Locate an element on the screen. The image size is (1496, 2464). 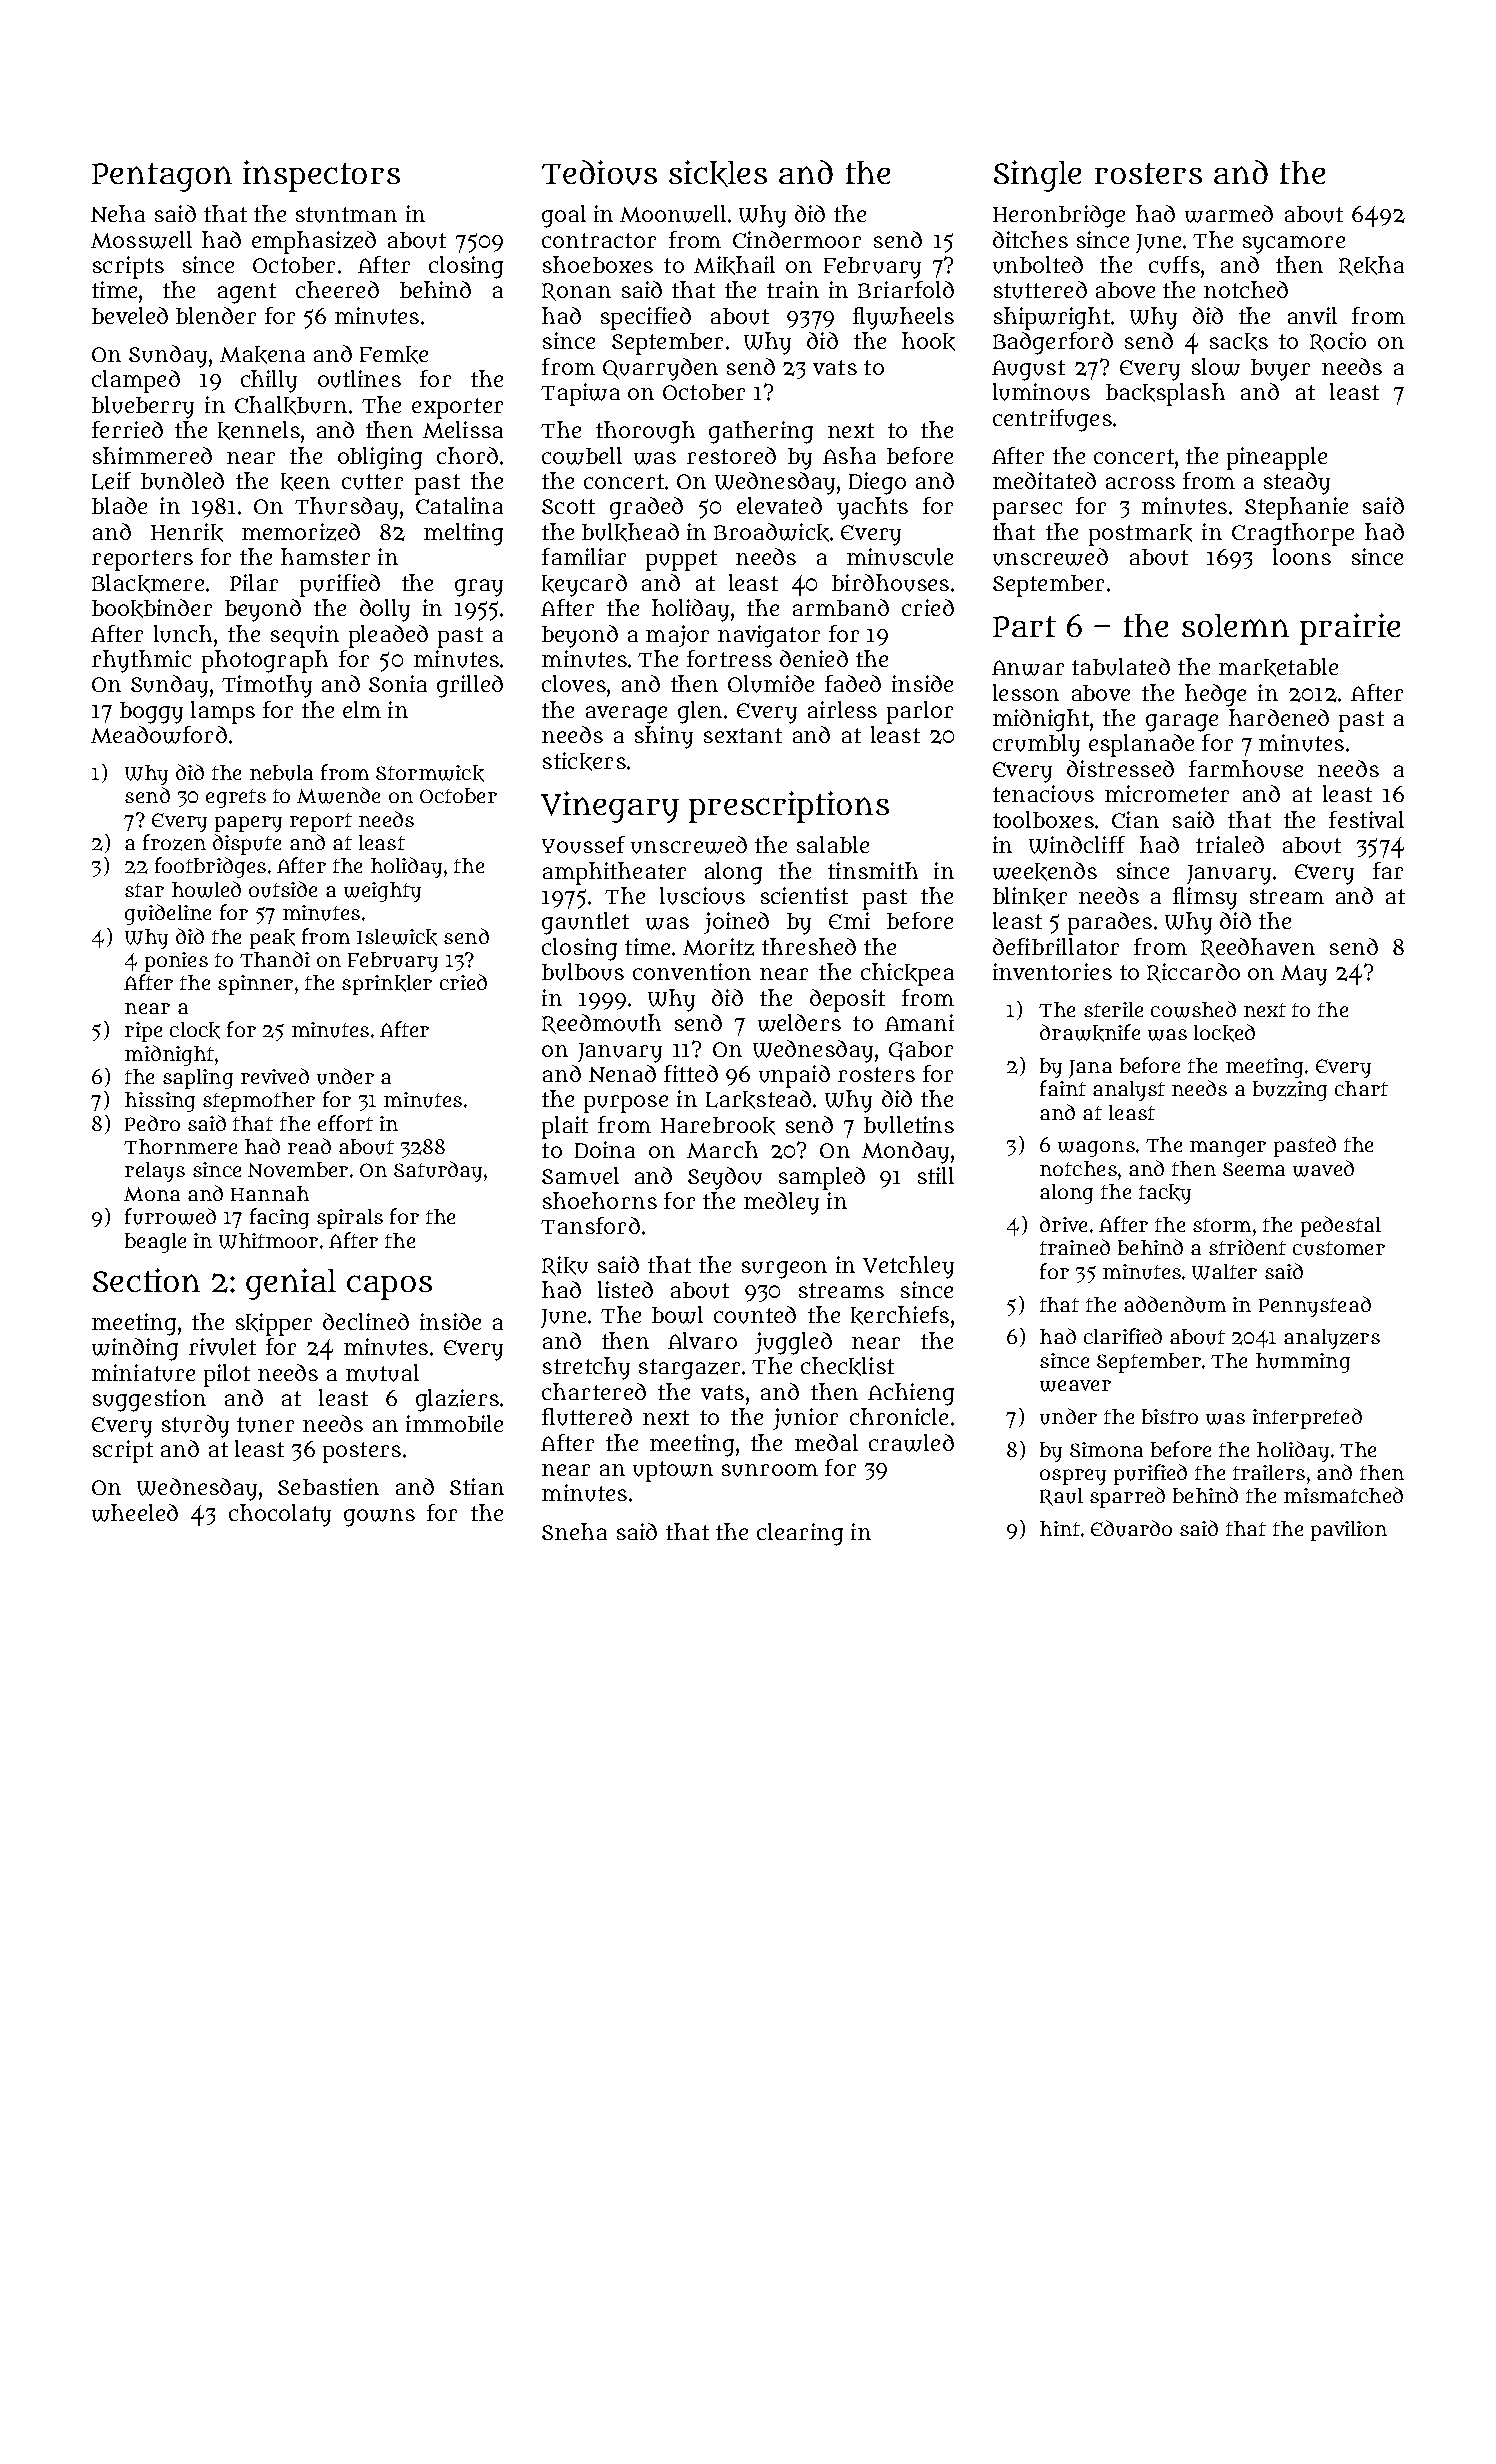
Pentagon is located at coordinates (162, 177).
